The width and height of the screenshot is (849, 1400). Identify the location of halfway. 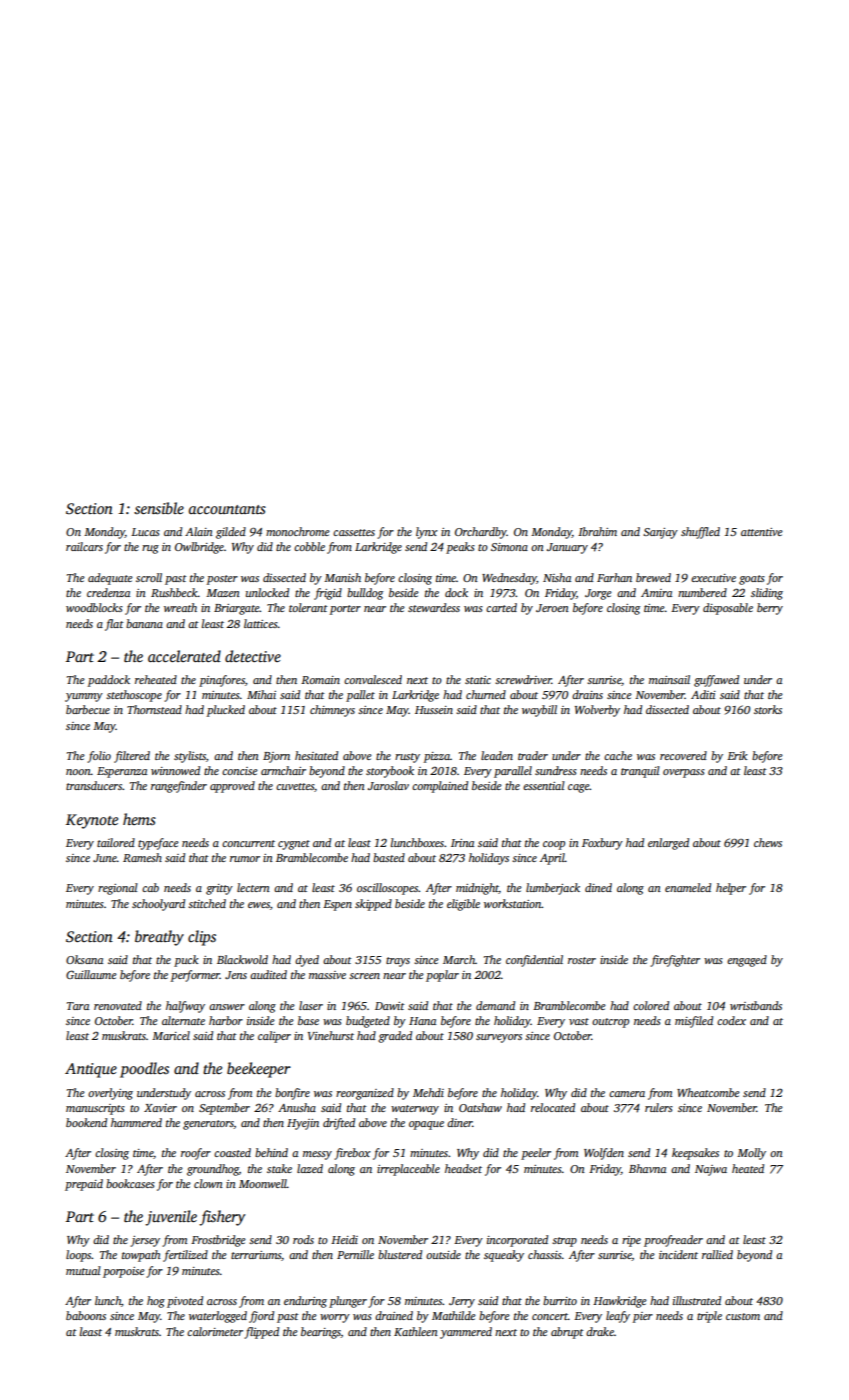
(185, 1007).
